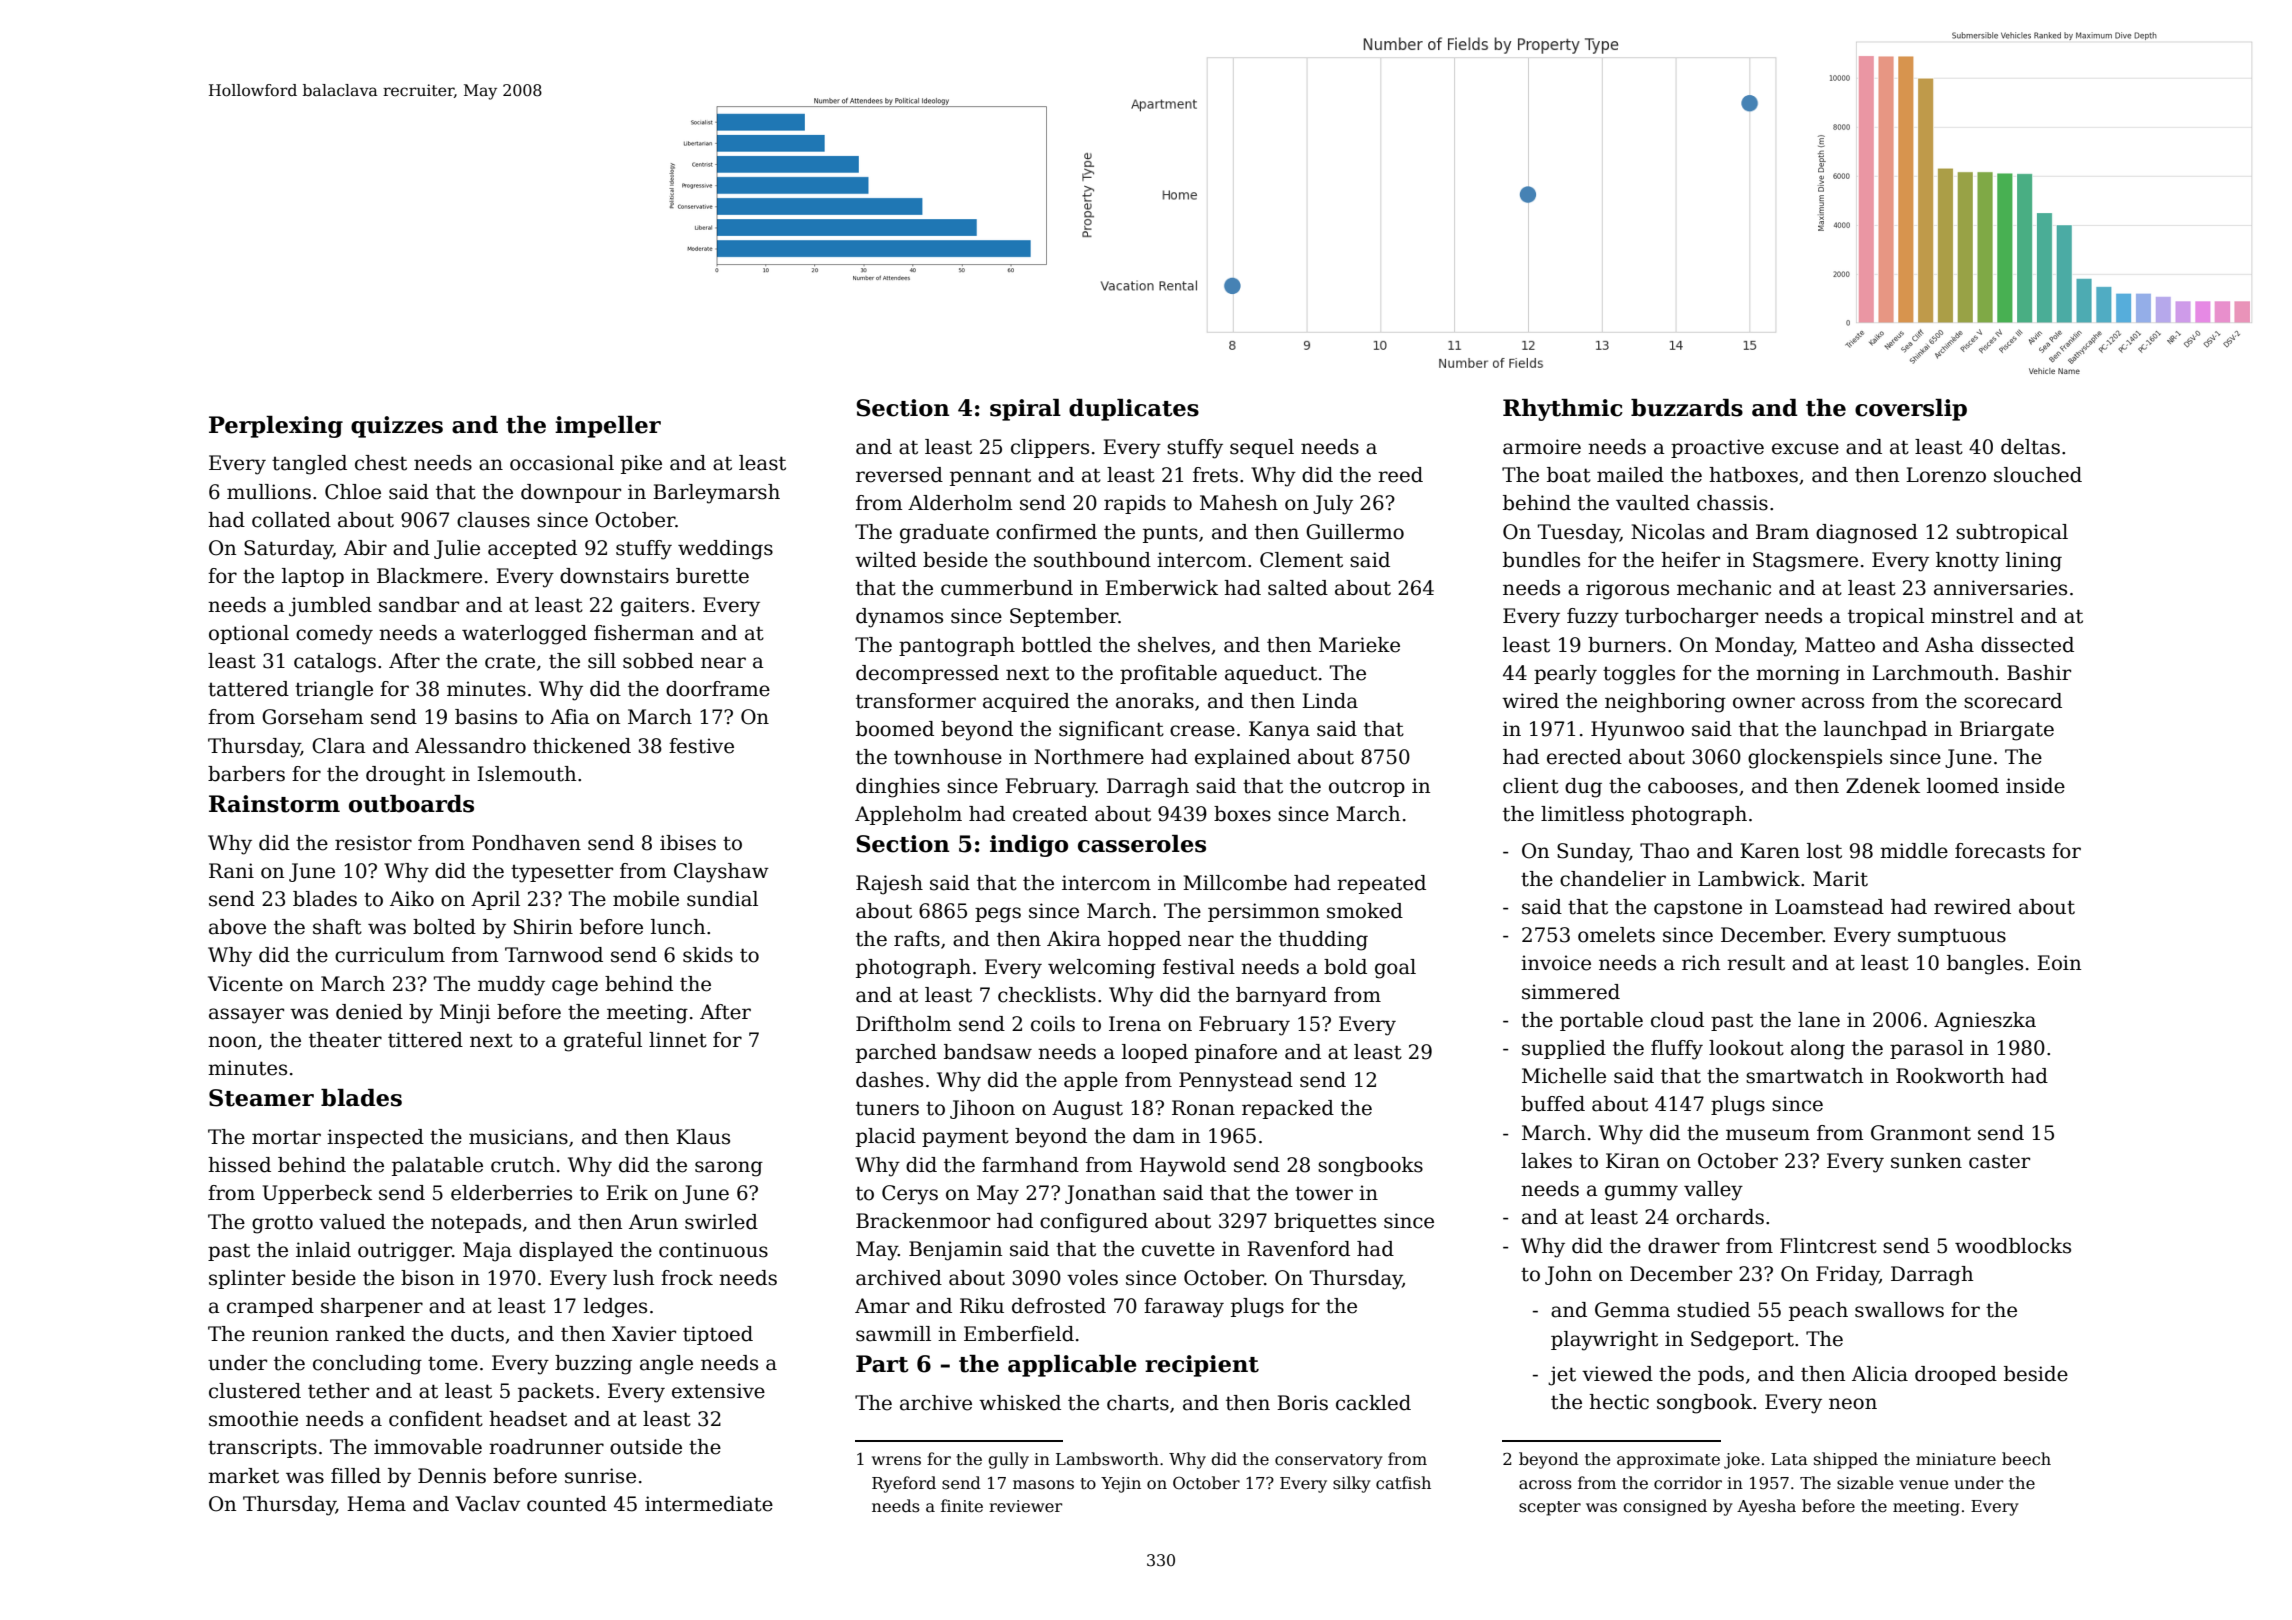 Image resolution: width=2292 pixels, height=1620 pixels. Describe the element at coordinates (1301, 560) in the page. I see `Clement` at that location.
